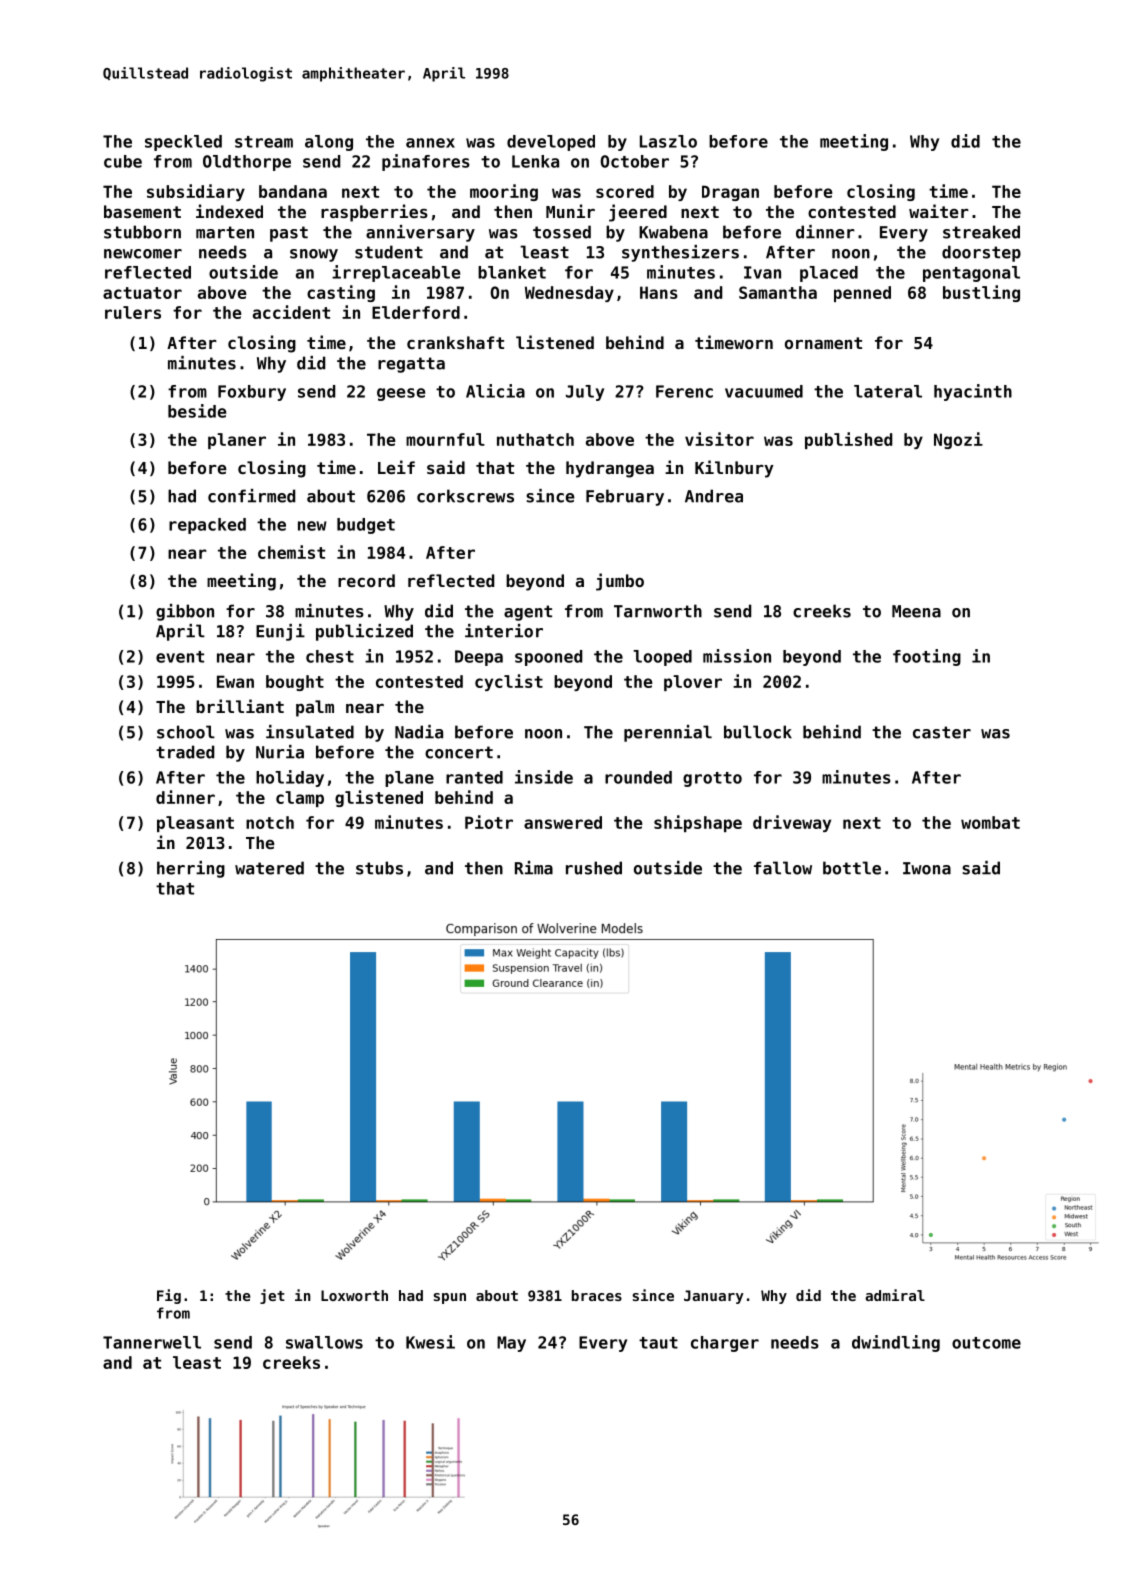  I want to click on caster, so click(942, 732).
